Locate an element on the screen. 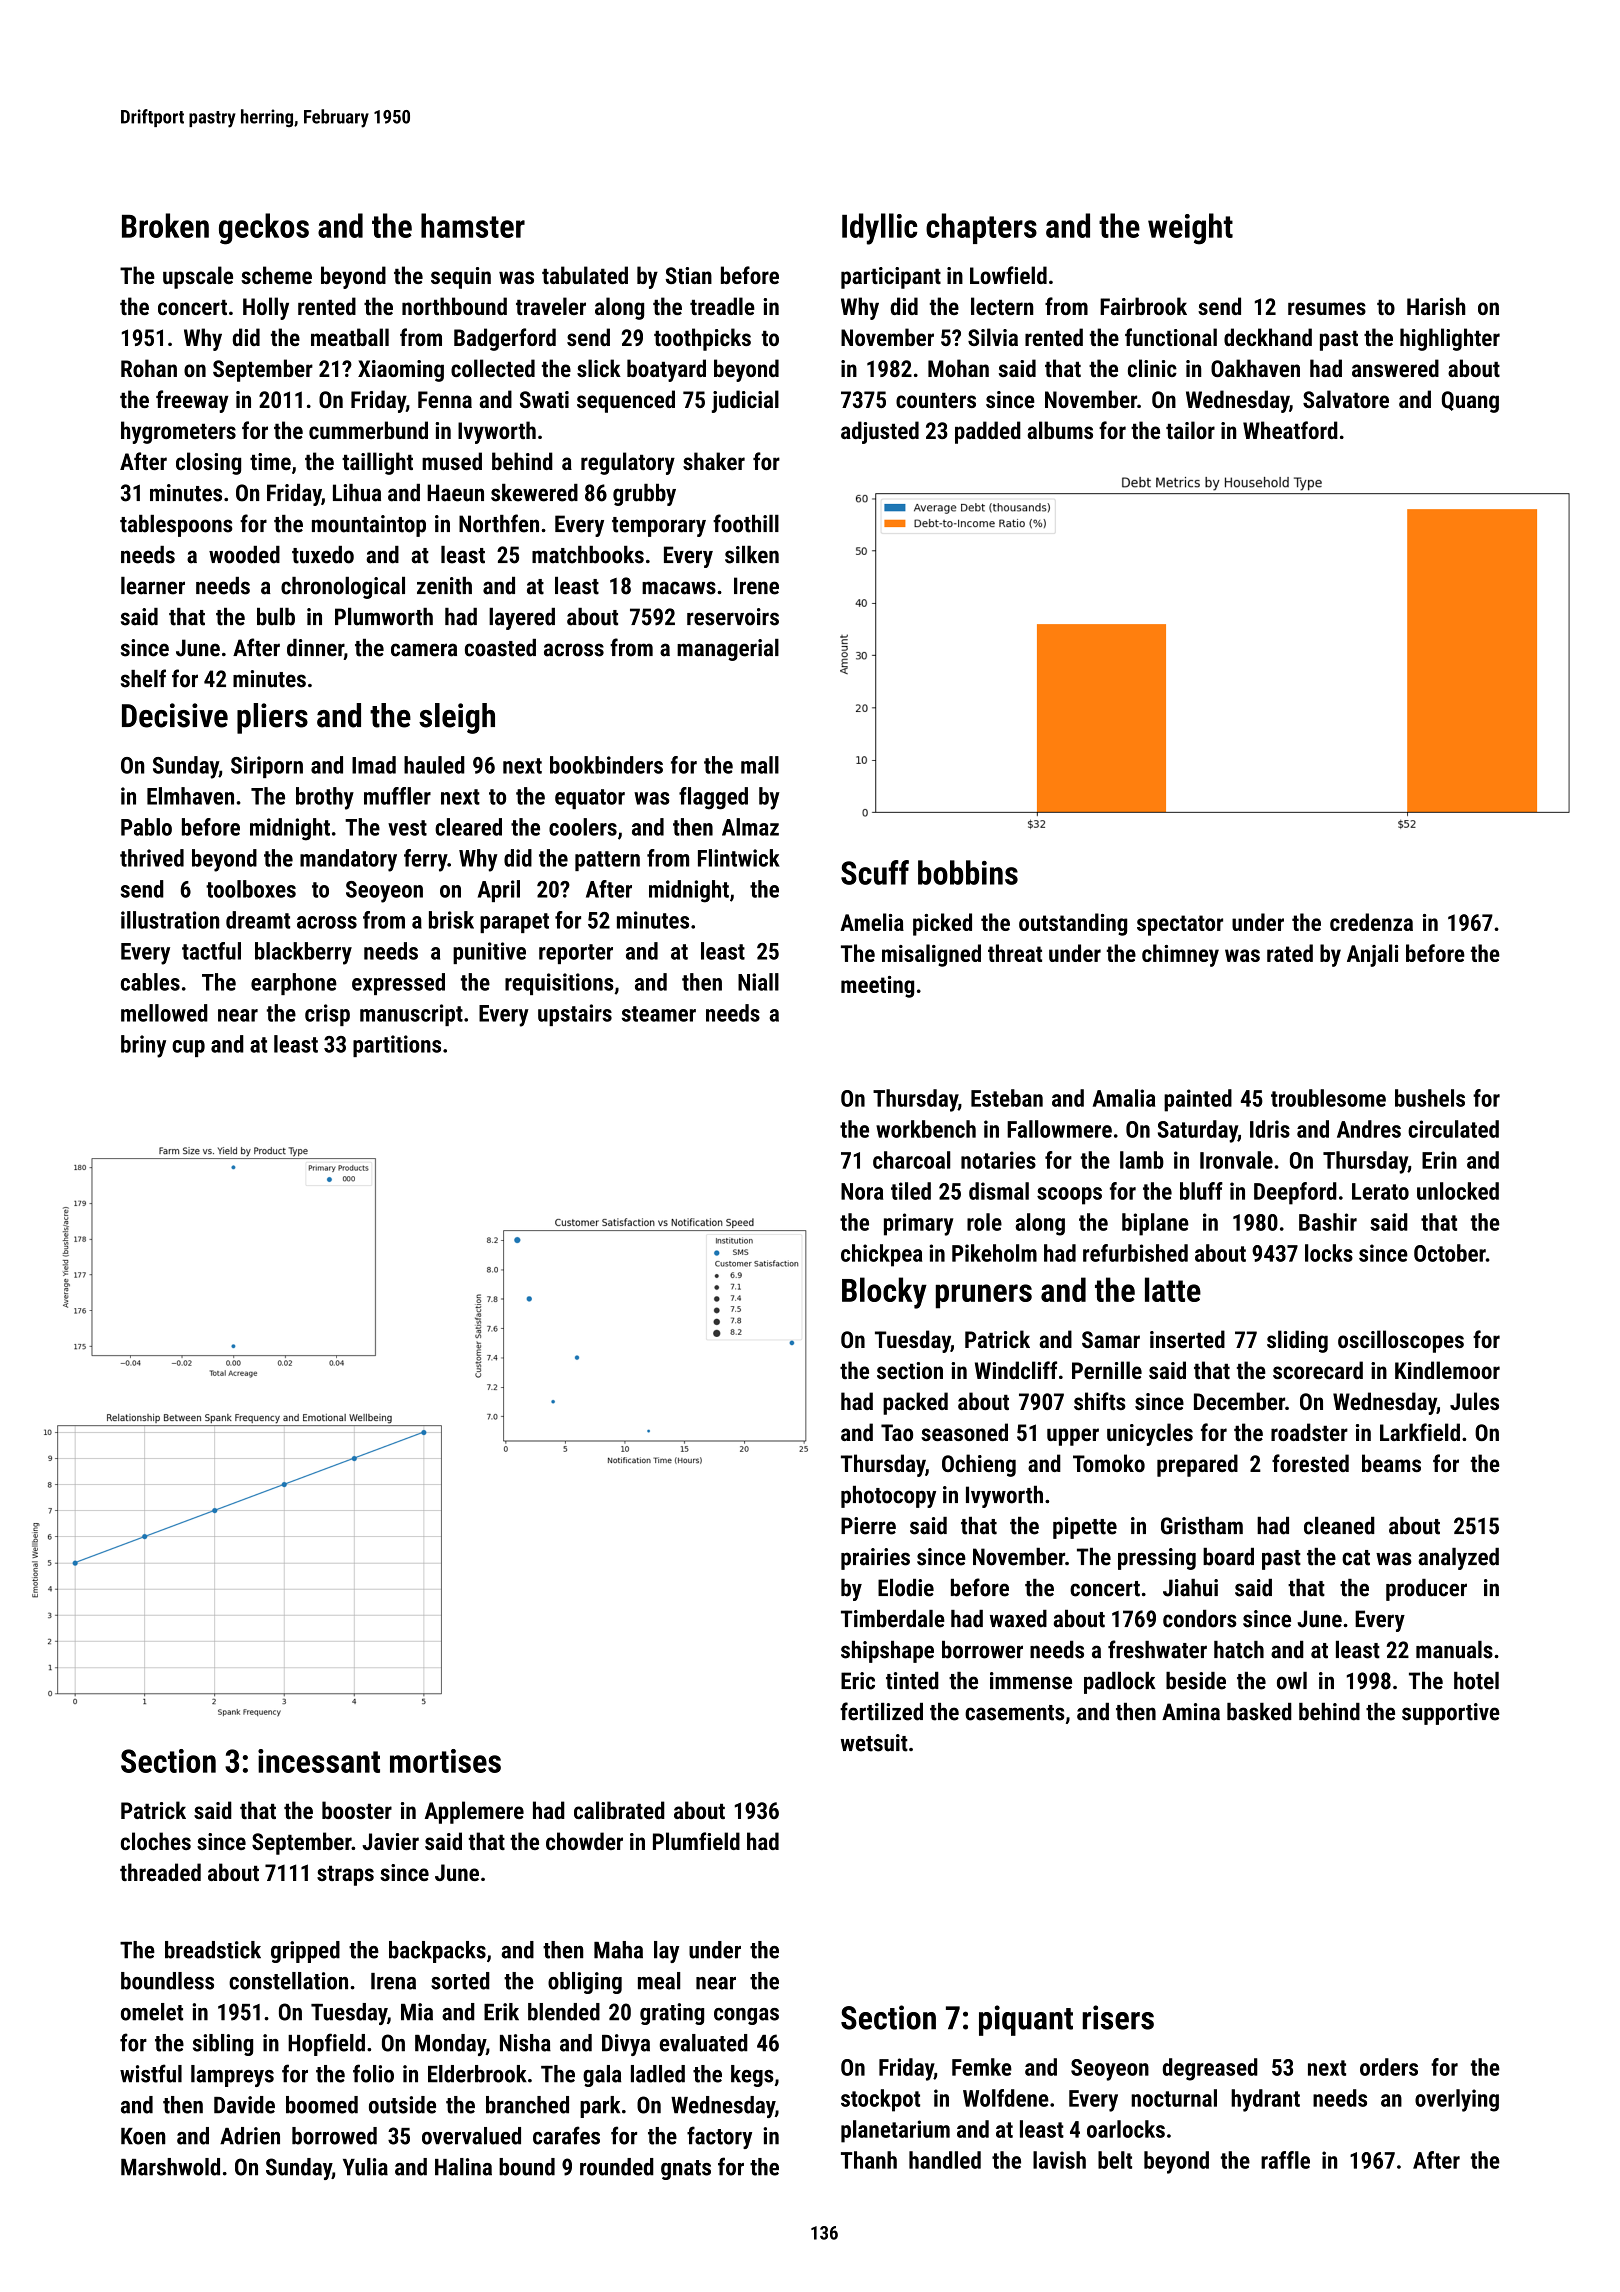 This screenshot has width=1620, height=2292. chapters is located at coordinates (981, 228).
